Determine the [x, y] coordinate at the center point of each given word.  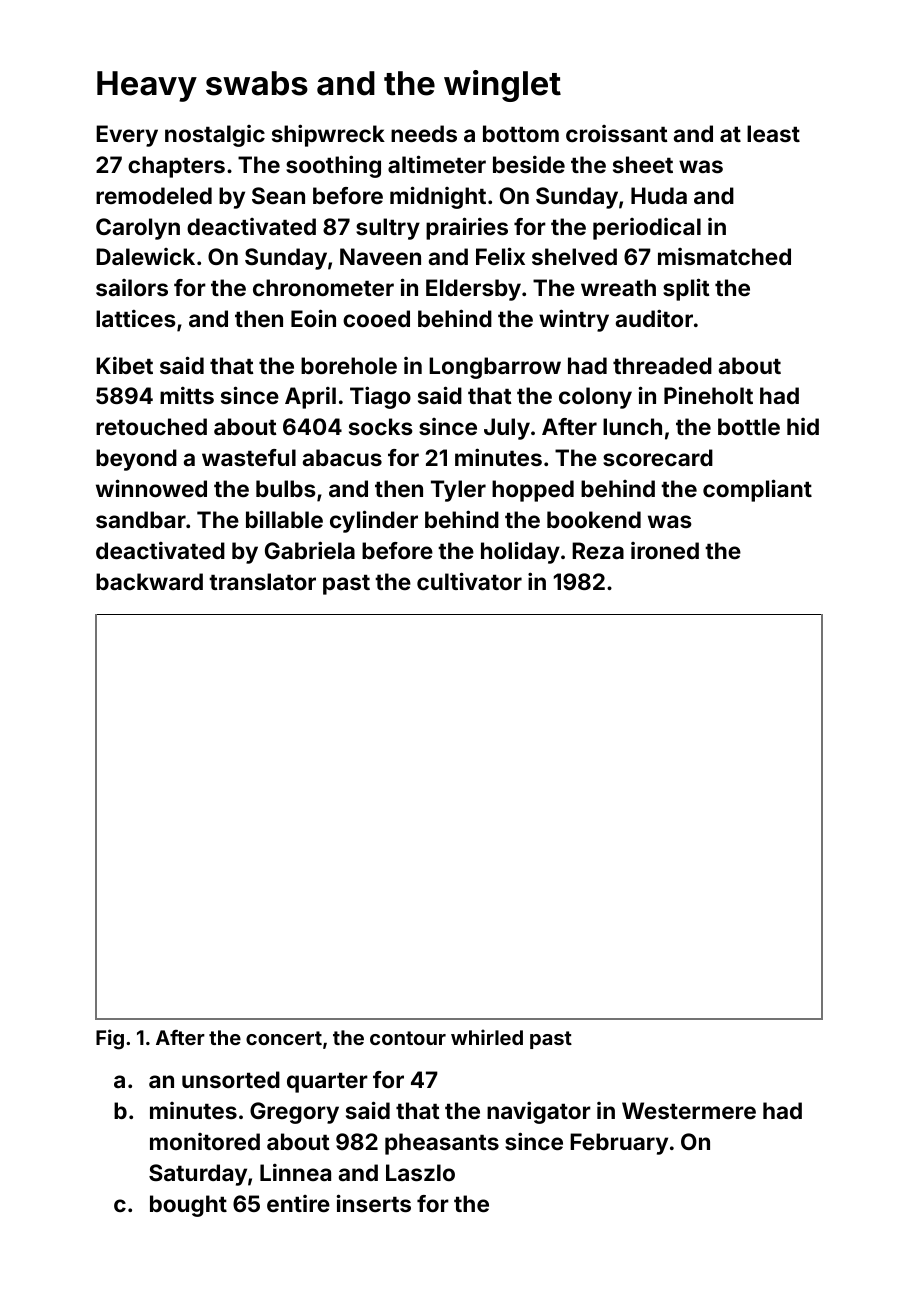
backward [149, 581]
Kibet [124, 365]
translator [262, 581]
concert [284, 1038]
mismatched [724, 256]
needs [424, 133]
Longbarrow [495, 368]
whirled [487, 1037]
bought [188, 1206]
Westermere [689, 1110]
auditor [654, 318]
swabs [257, 83]
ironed [665, 550]
